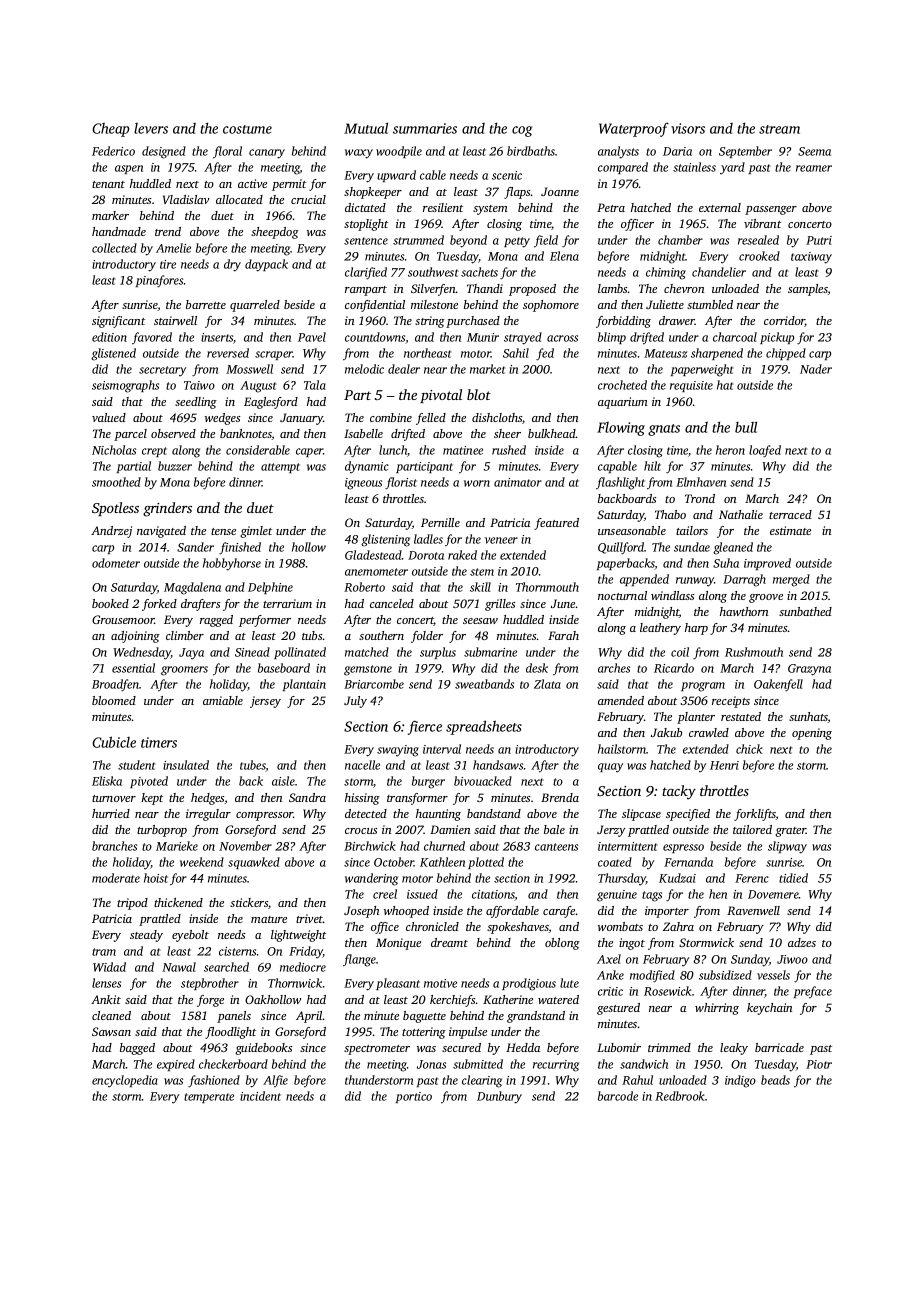 This screenshot has height=1308, width=924. Describe the element at coordinates (680, 240) in the screenshot. I see `chamber` at that location.
